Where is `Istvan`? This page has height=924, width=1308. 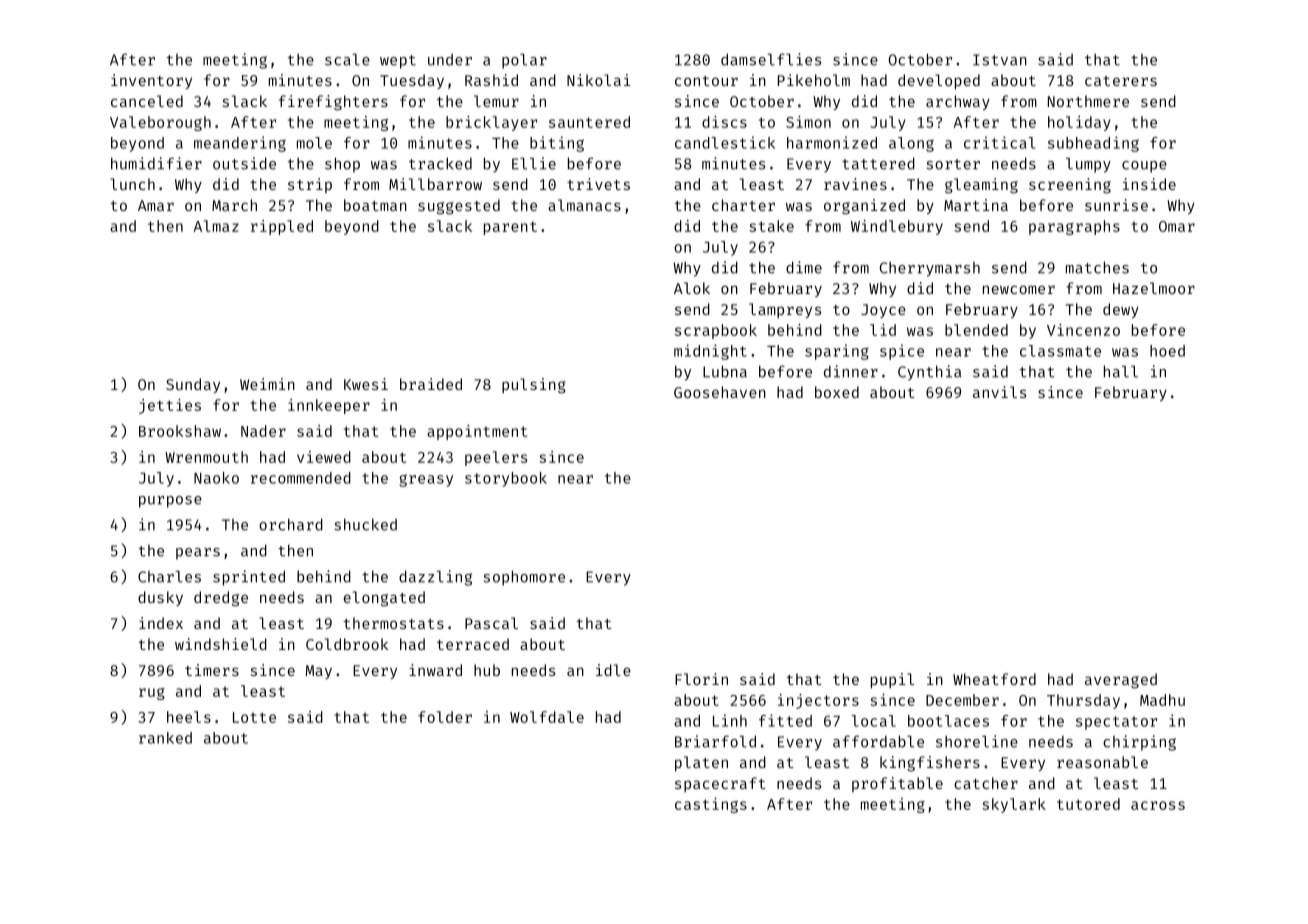
Istvan is located at coordinates (1000, 60).
